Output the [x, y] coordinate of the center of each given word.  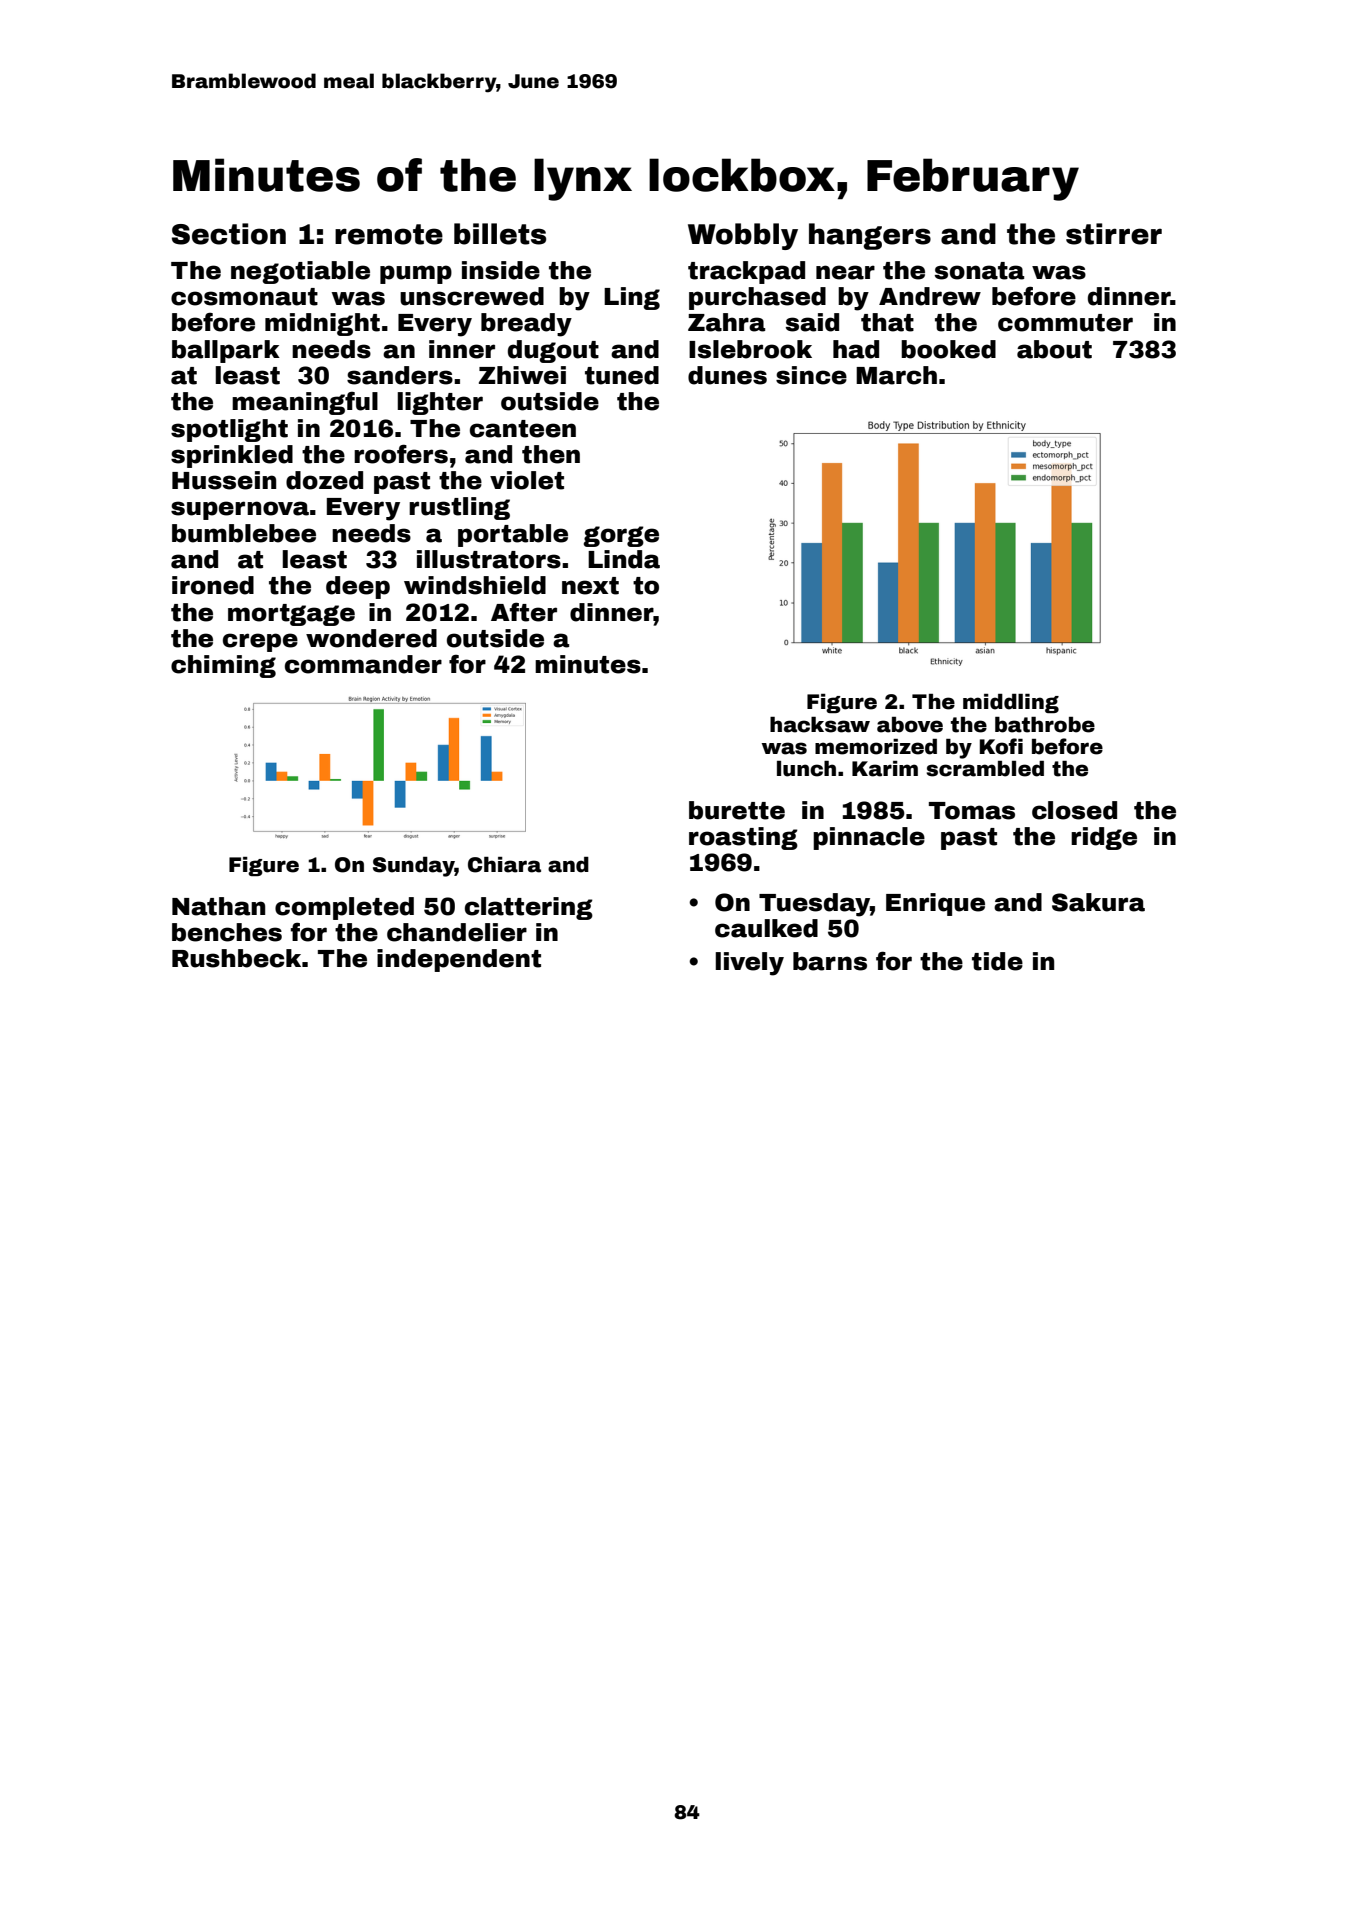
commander [363, 664]
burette [737, 810]
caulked [766, 928]
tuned [622, 375]
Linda [624, 559]
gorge [621, 536]
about [1054, 349]
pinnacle [869, 838]
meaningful [305, 403]
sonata [979, 271]
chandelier [457, 932]
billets [500, 234]
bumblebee [244, 533]
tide [997, 961]
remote [389, 234]
